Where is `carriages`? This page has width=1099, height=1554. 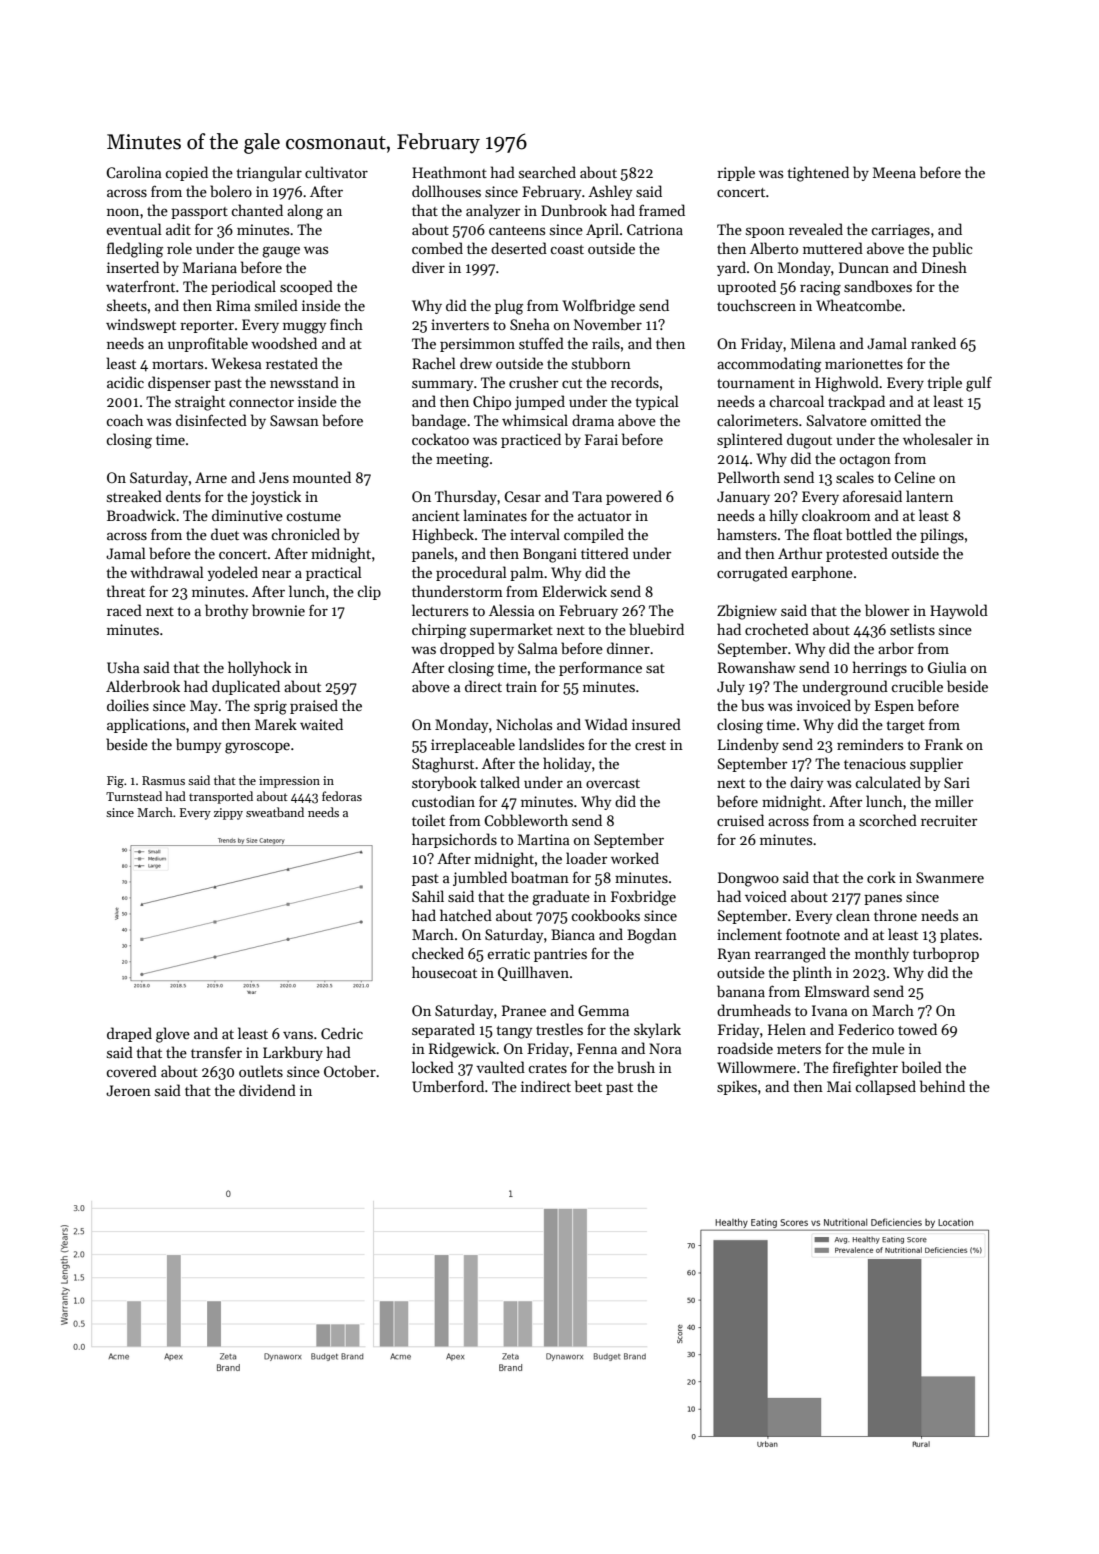 carriages is located at coordinates (901, 231).
